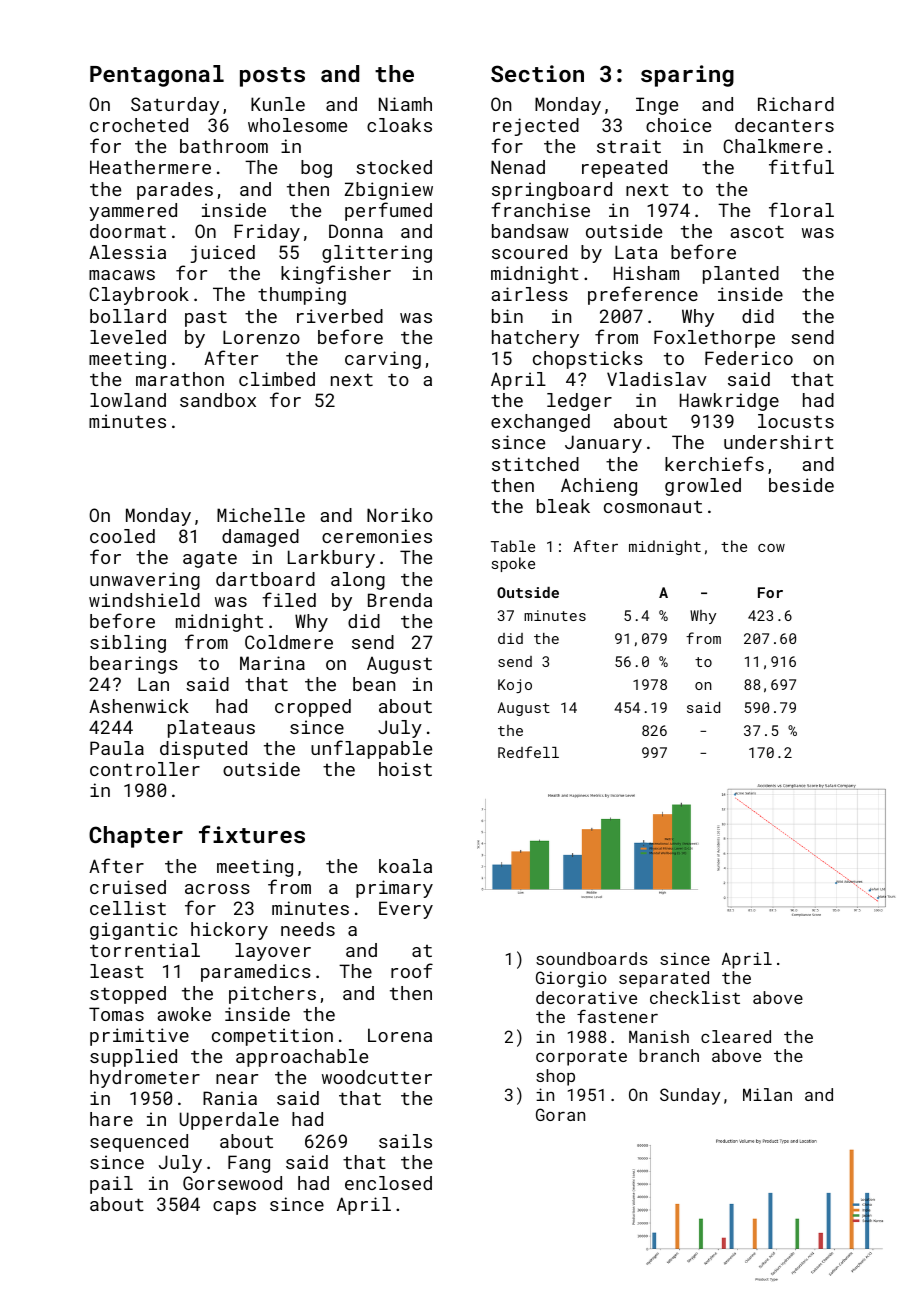  I want to click on fitful, so click(801, 166).
